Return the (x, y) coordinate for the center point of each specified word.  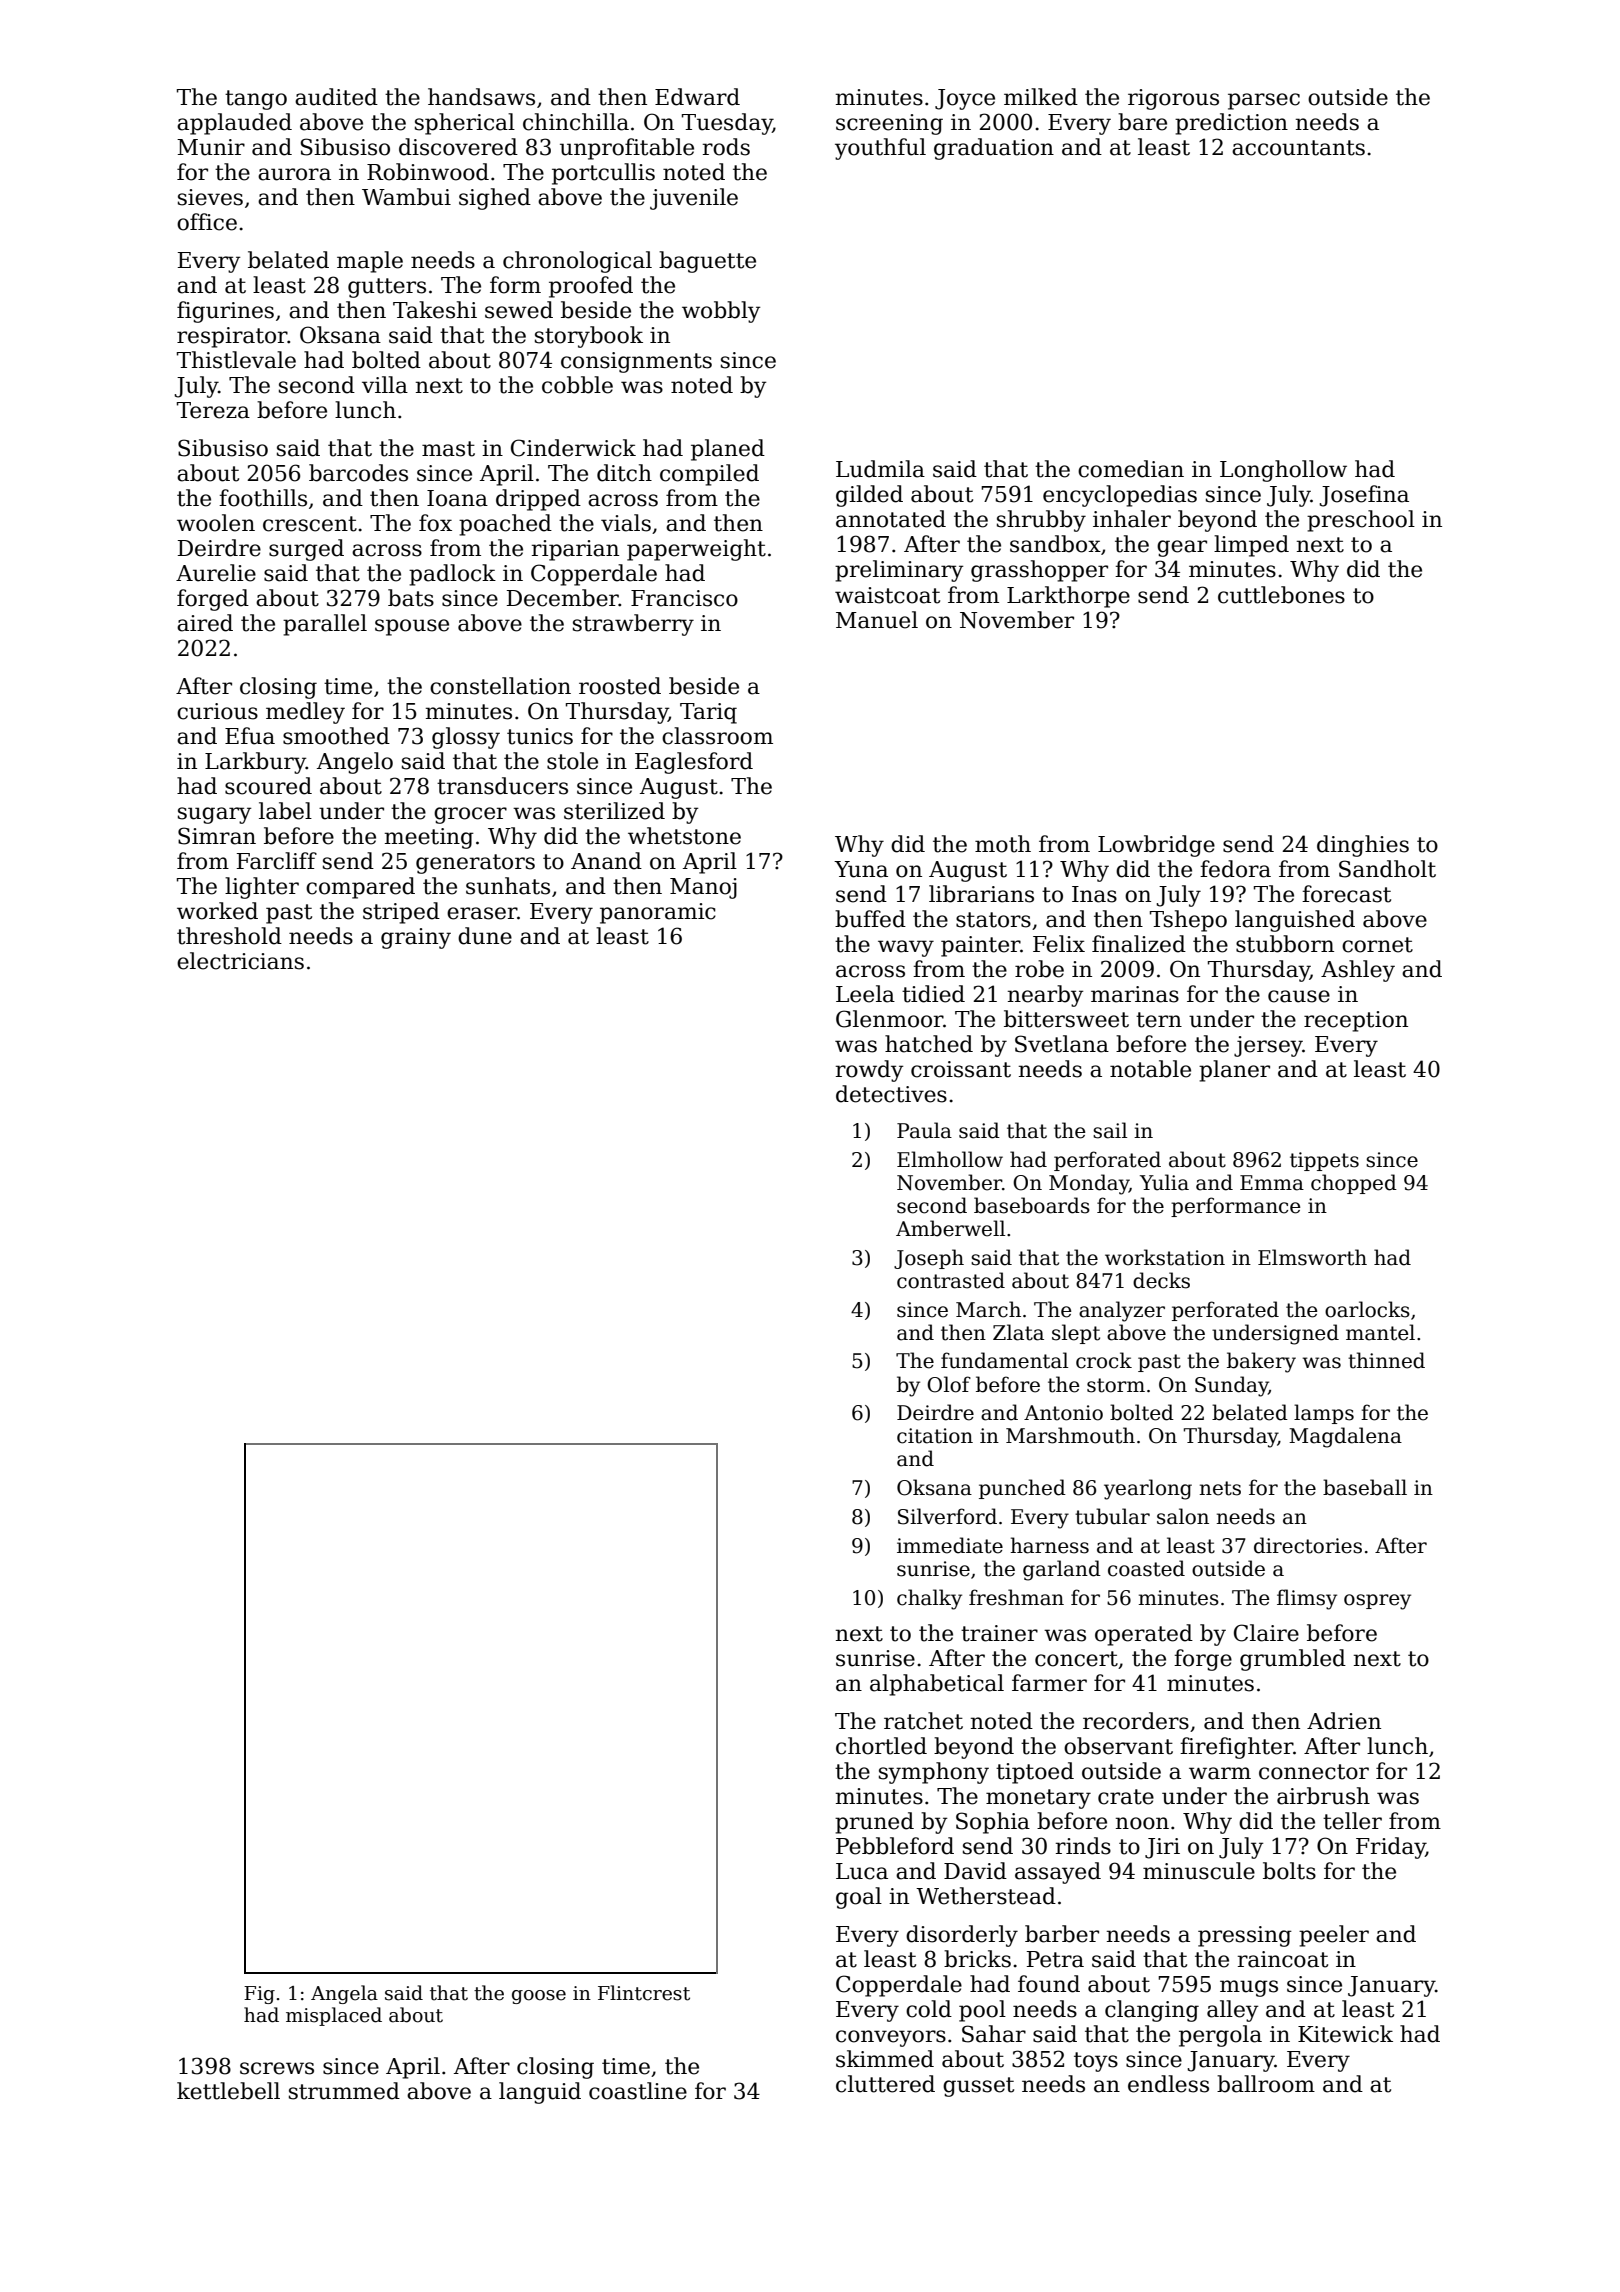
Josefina (1364, 496)
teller (1352, 1821)
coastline (638, 2091)
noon (1142, 1823)
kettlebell (228, 2091)
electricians (240, 961)
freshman (1016, 1597)
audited (336, 97)
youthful (880, 149)
